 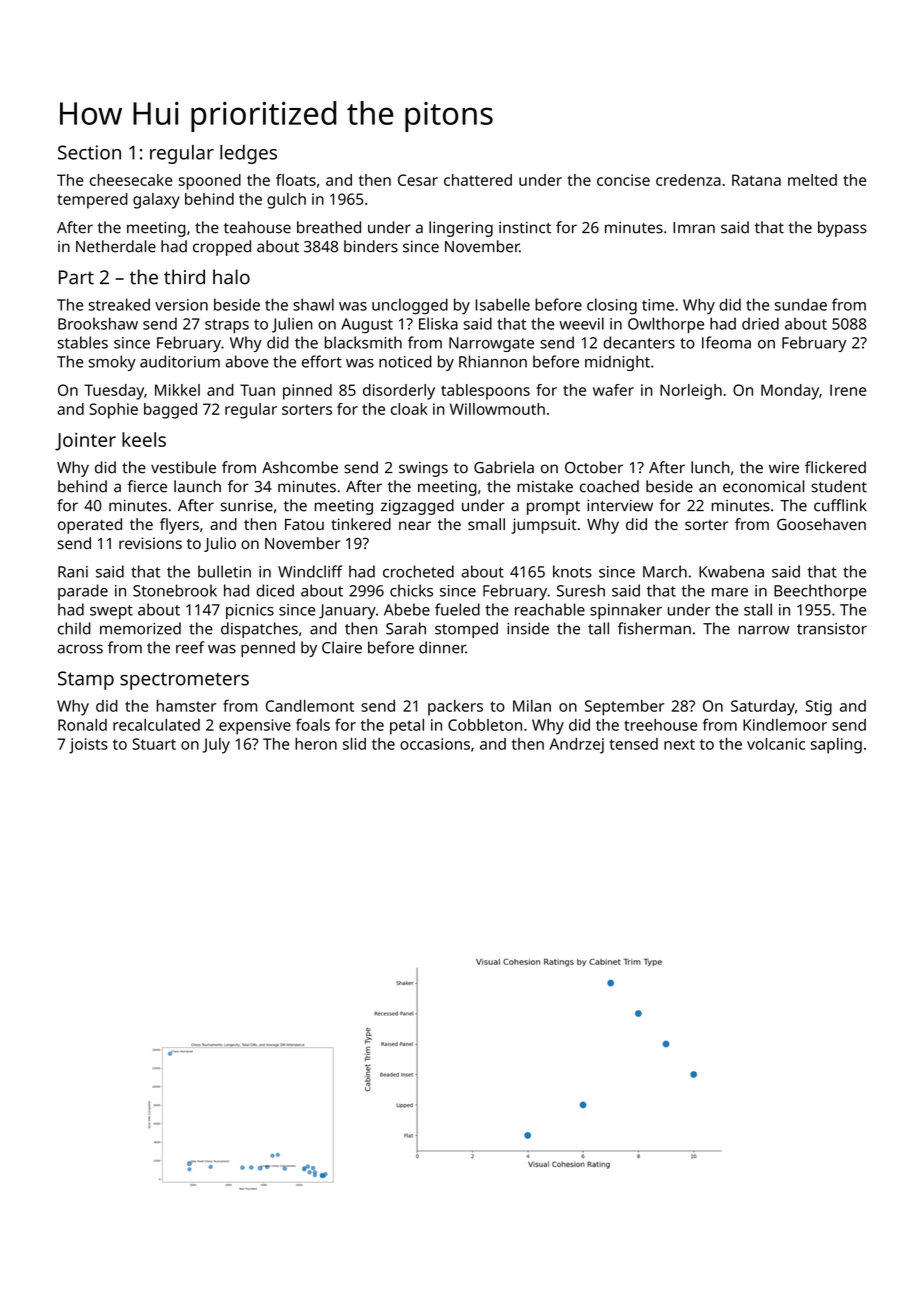 What do you see at coordinates (609, 486) in the screenshot?
I see `coached` at bounding box center [609, 486].
